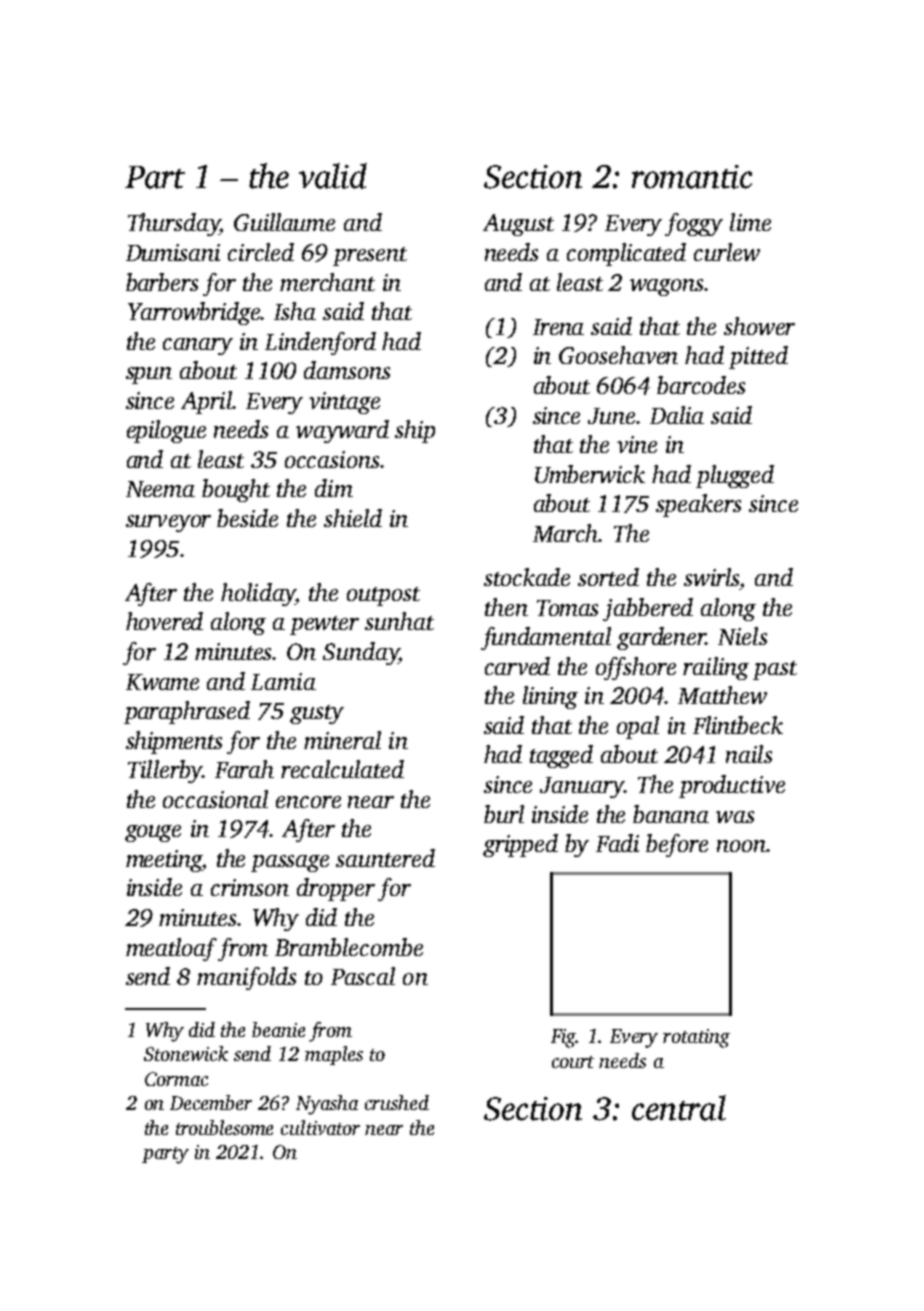 Image resolution: width=924 pixels, height=1311 pixels. Describe the element at coordinates (759, 326) in the image. I see `shower` at that location.
